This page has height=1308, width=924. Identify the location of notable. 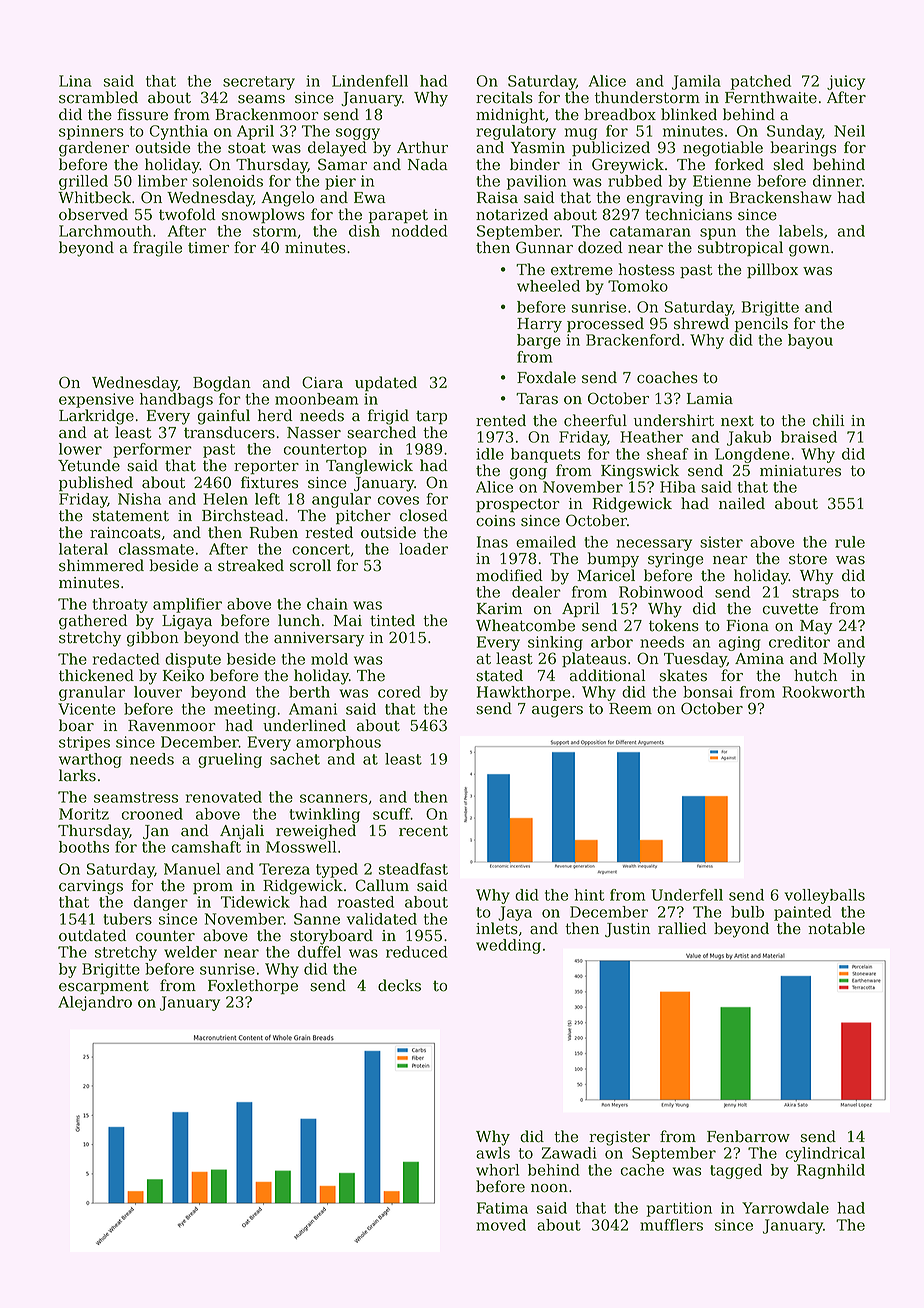
(836, 928).
